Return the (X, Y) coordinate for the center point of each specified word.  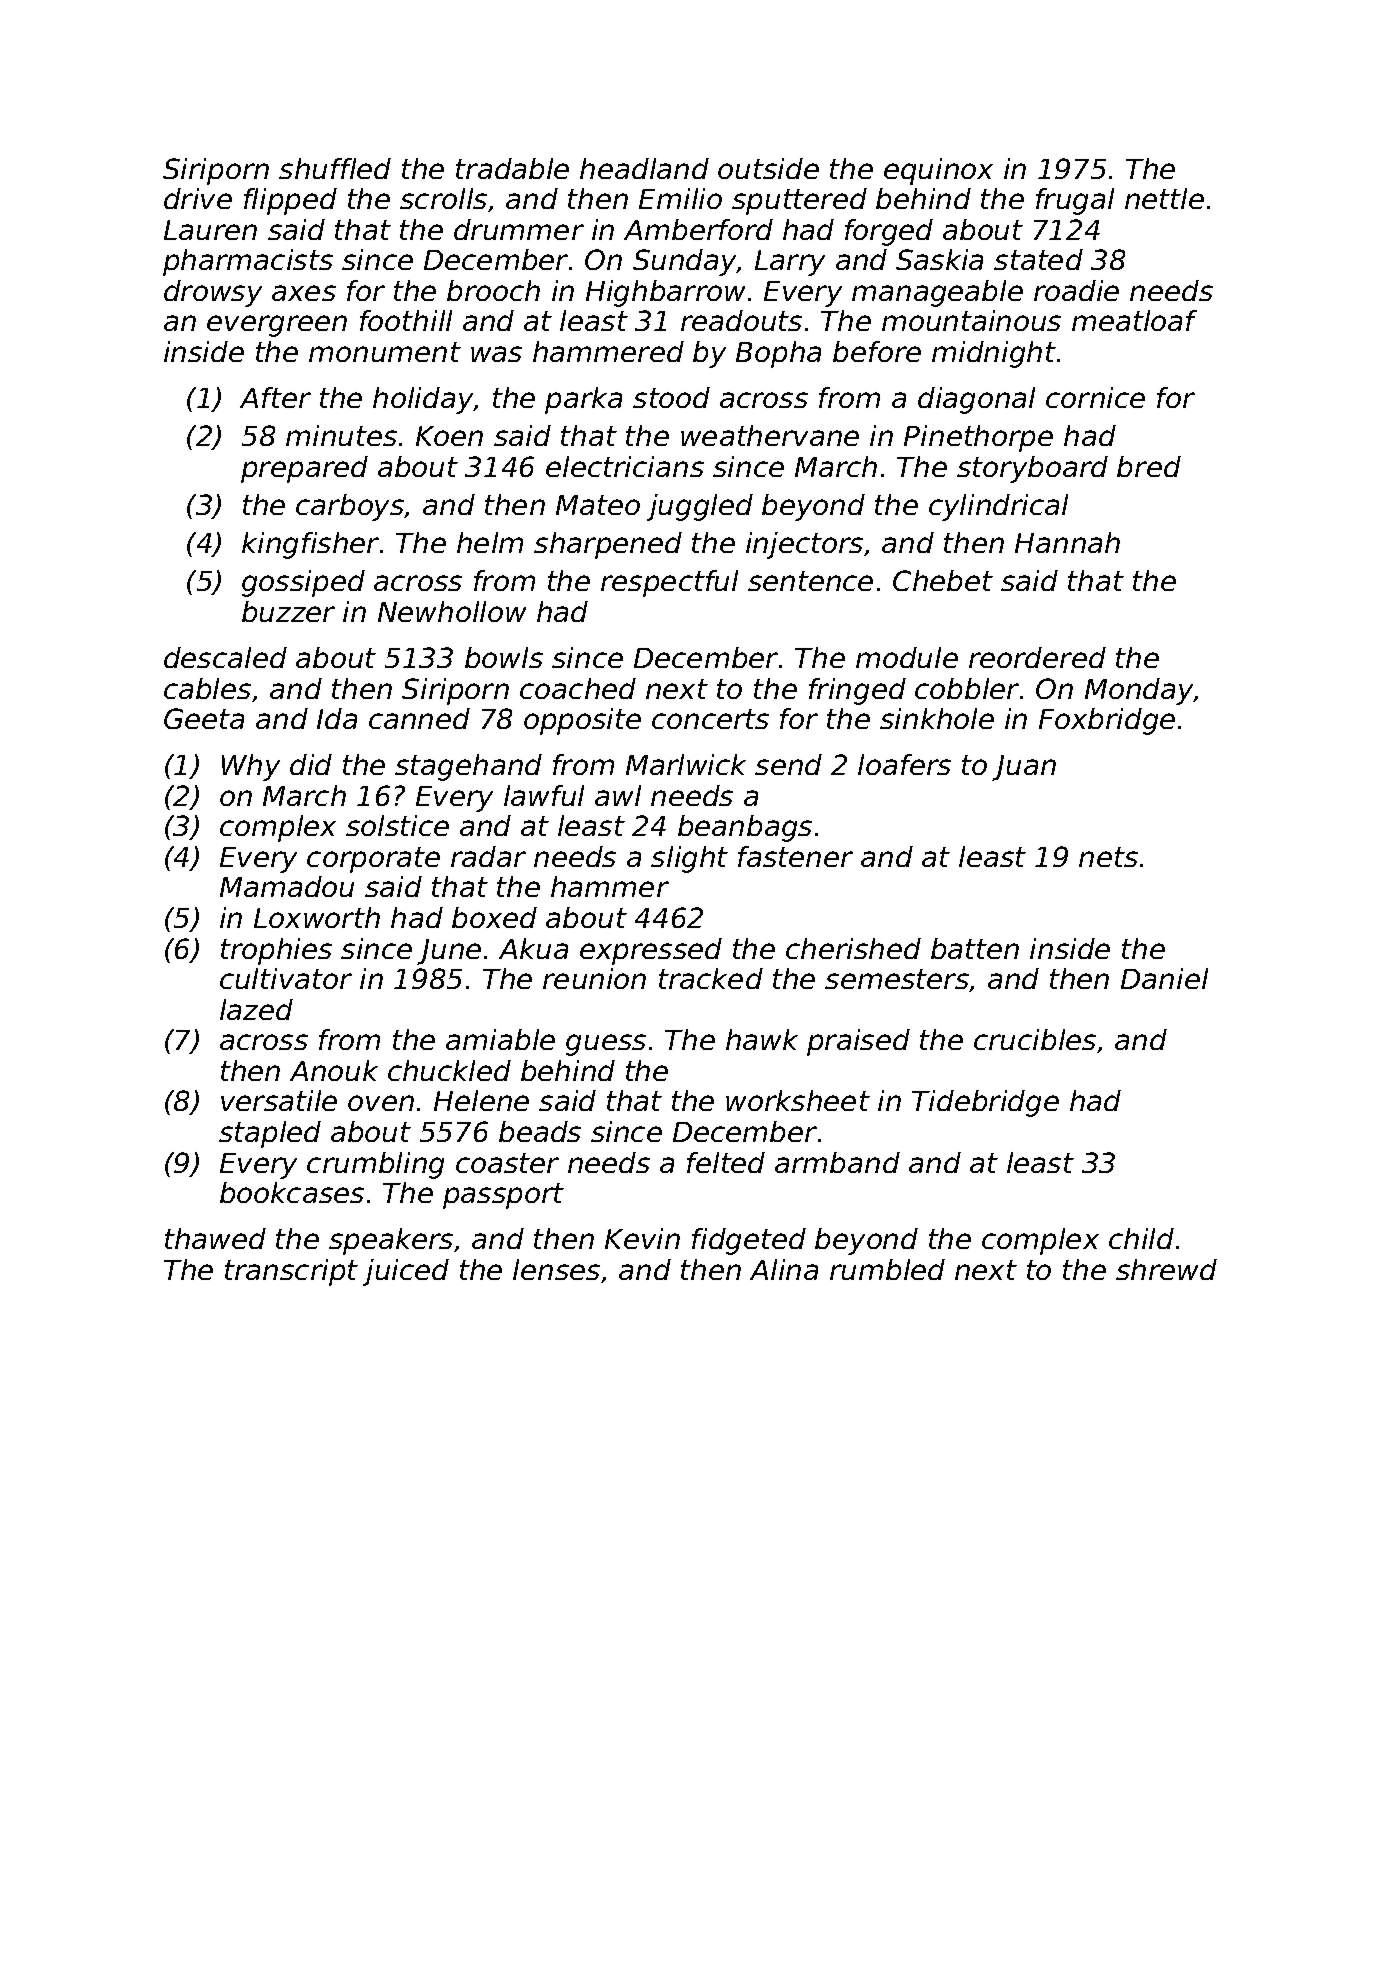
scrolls (443, 198)
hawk (762, 1039)
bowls (504, 657)
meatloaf (1134, 320)
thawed (215, 1238)
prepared (304, 469)
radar (488, 856)
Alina (784, 1269)
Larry (790, 263)
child (1141, 1238)
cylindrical (998, 507)
